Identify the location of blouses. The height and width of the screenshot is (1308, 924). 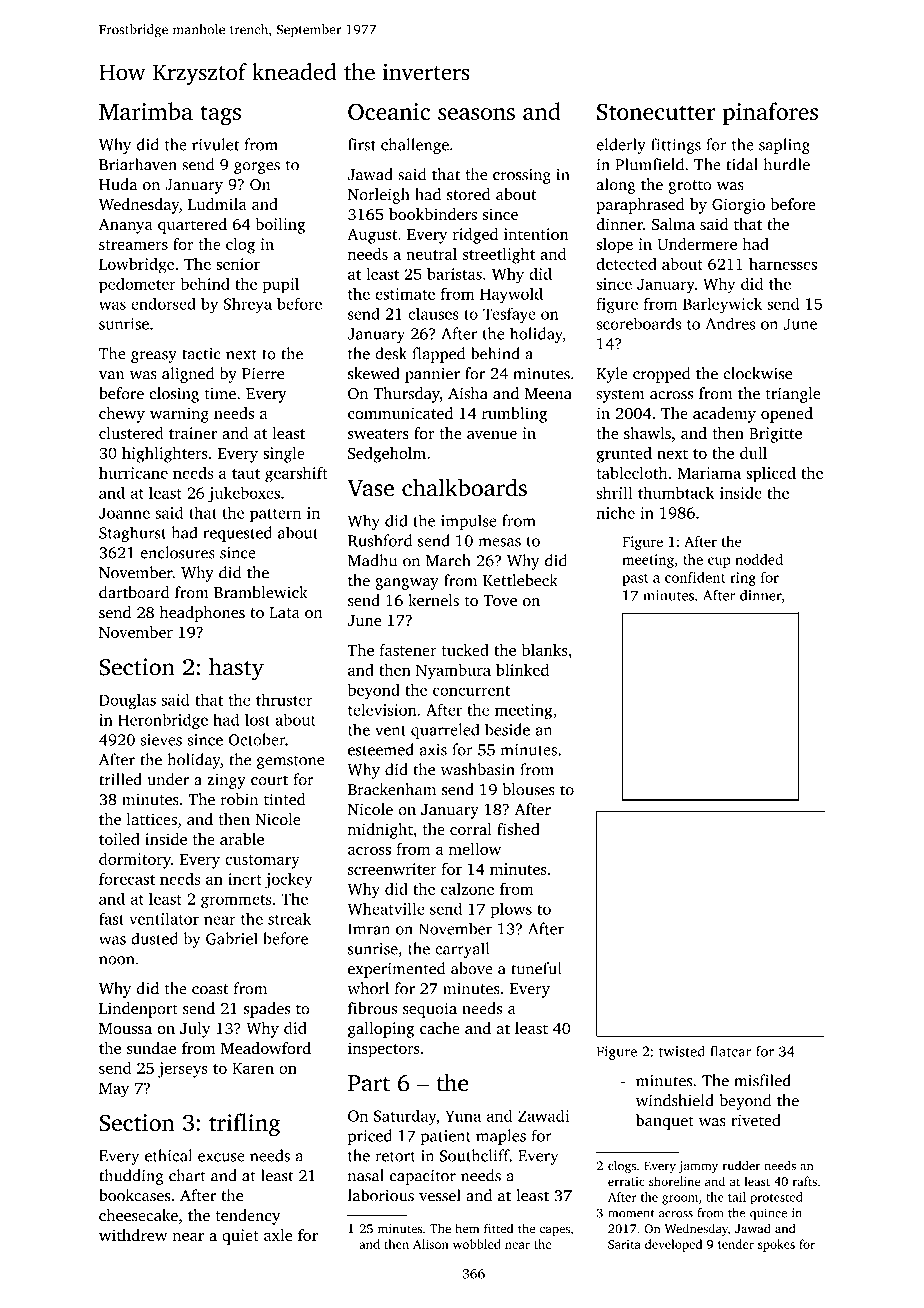
(529, 789).
